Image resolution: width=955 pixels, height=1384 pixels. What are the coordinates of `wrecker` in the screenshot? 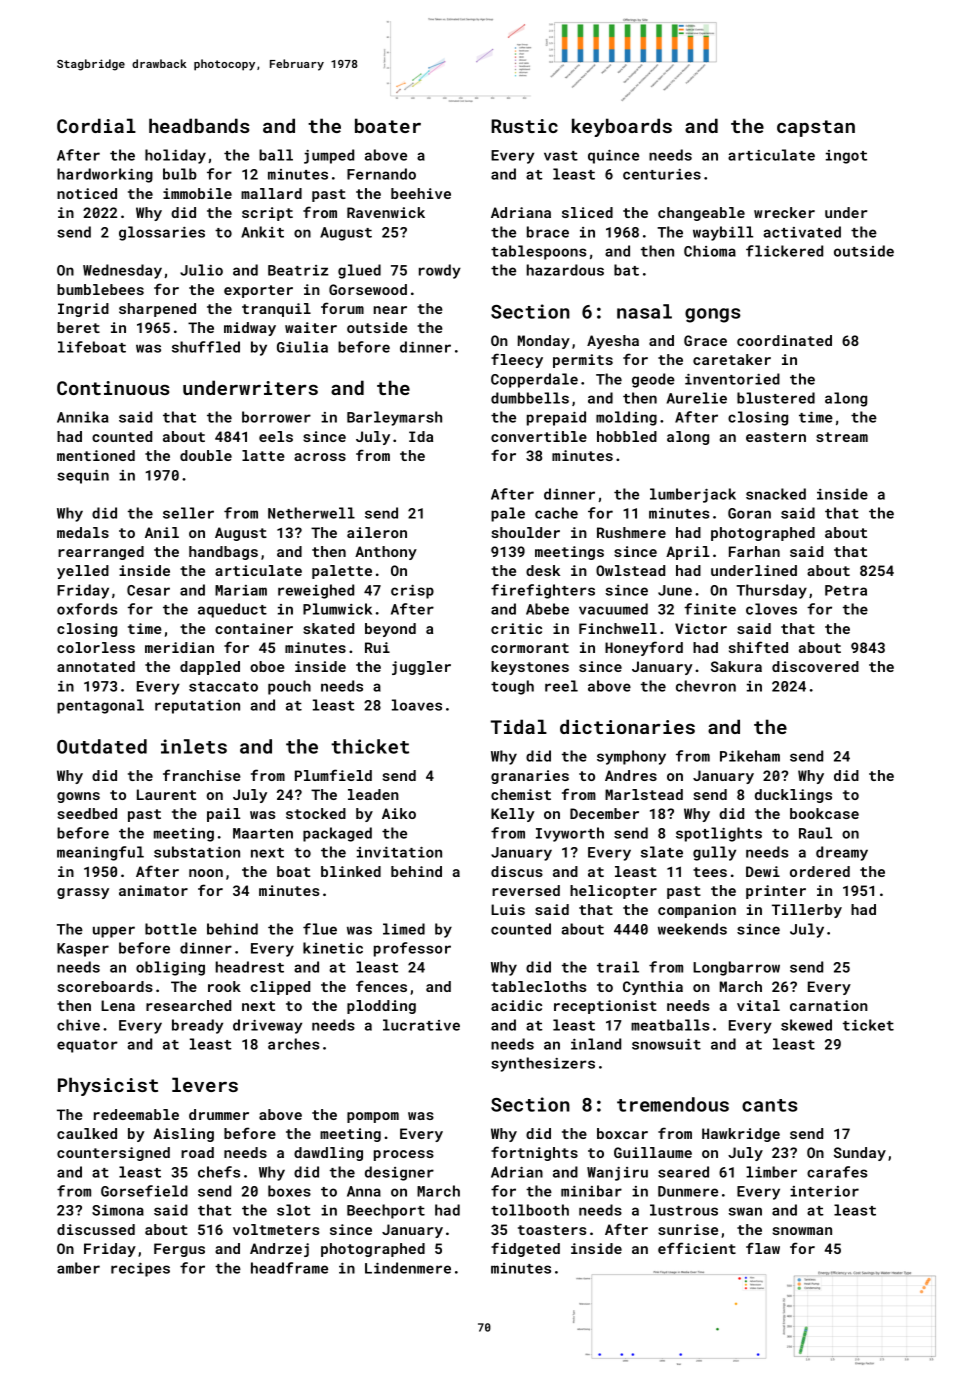 It's located at (784, 212).
